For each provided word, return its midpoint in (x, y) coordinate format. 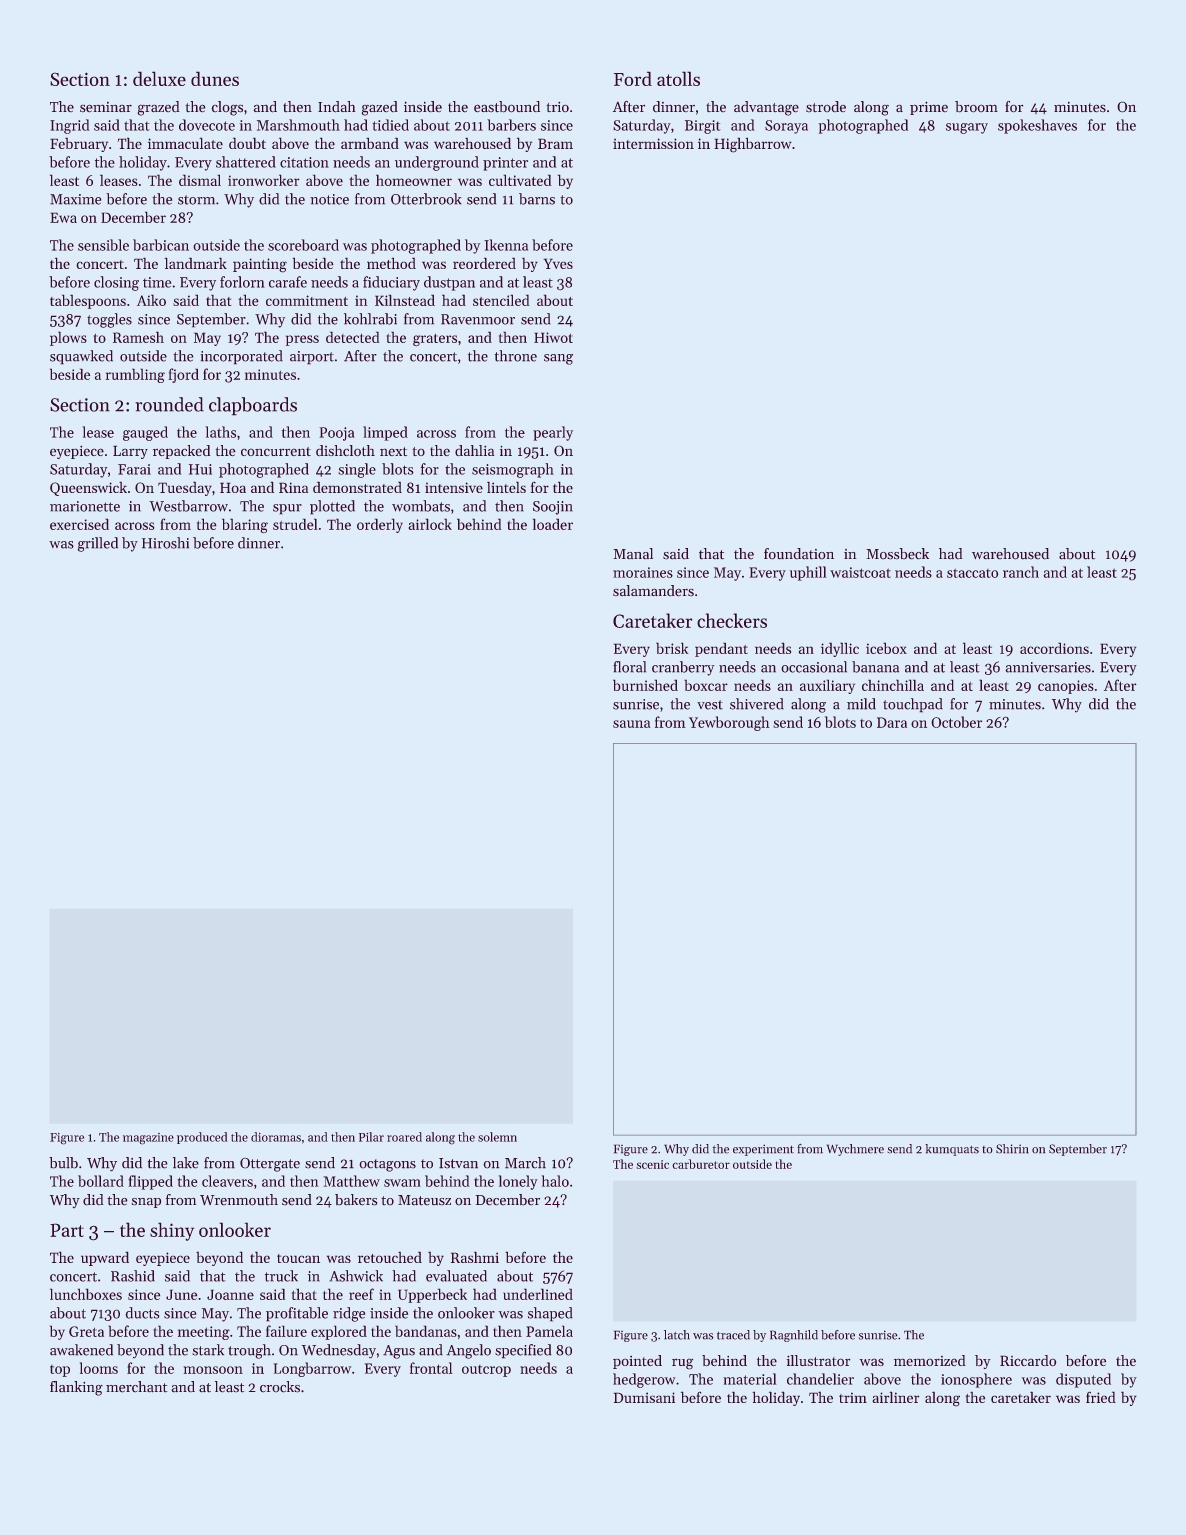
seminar (106, 107)
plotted (332, 507)
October (956, 722)
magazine (148, 1139)
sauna (632, 724)
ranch (1021, 572)
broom (976, 107)
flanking (76, 1388)
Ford (633, 78)
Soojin (553, 508)
